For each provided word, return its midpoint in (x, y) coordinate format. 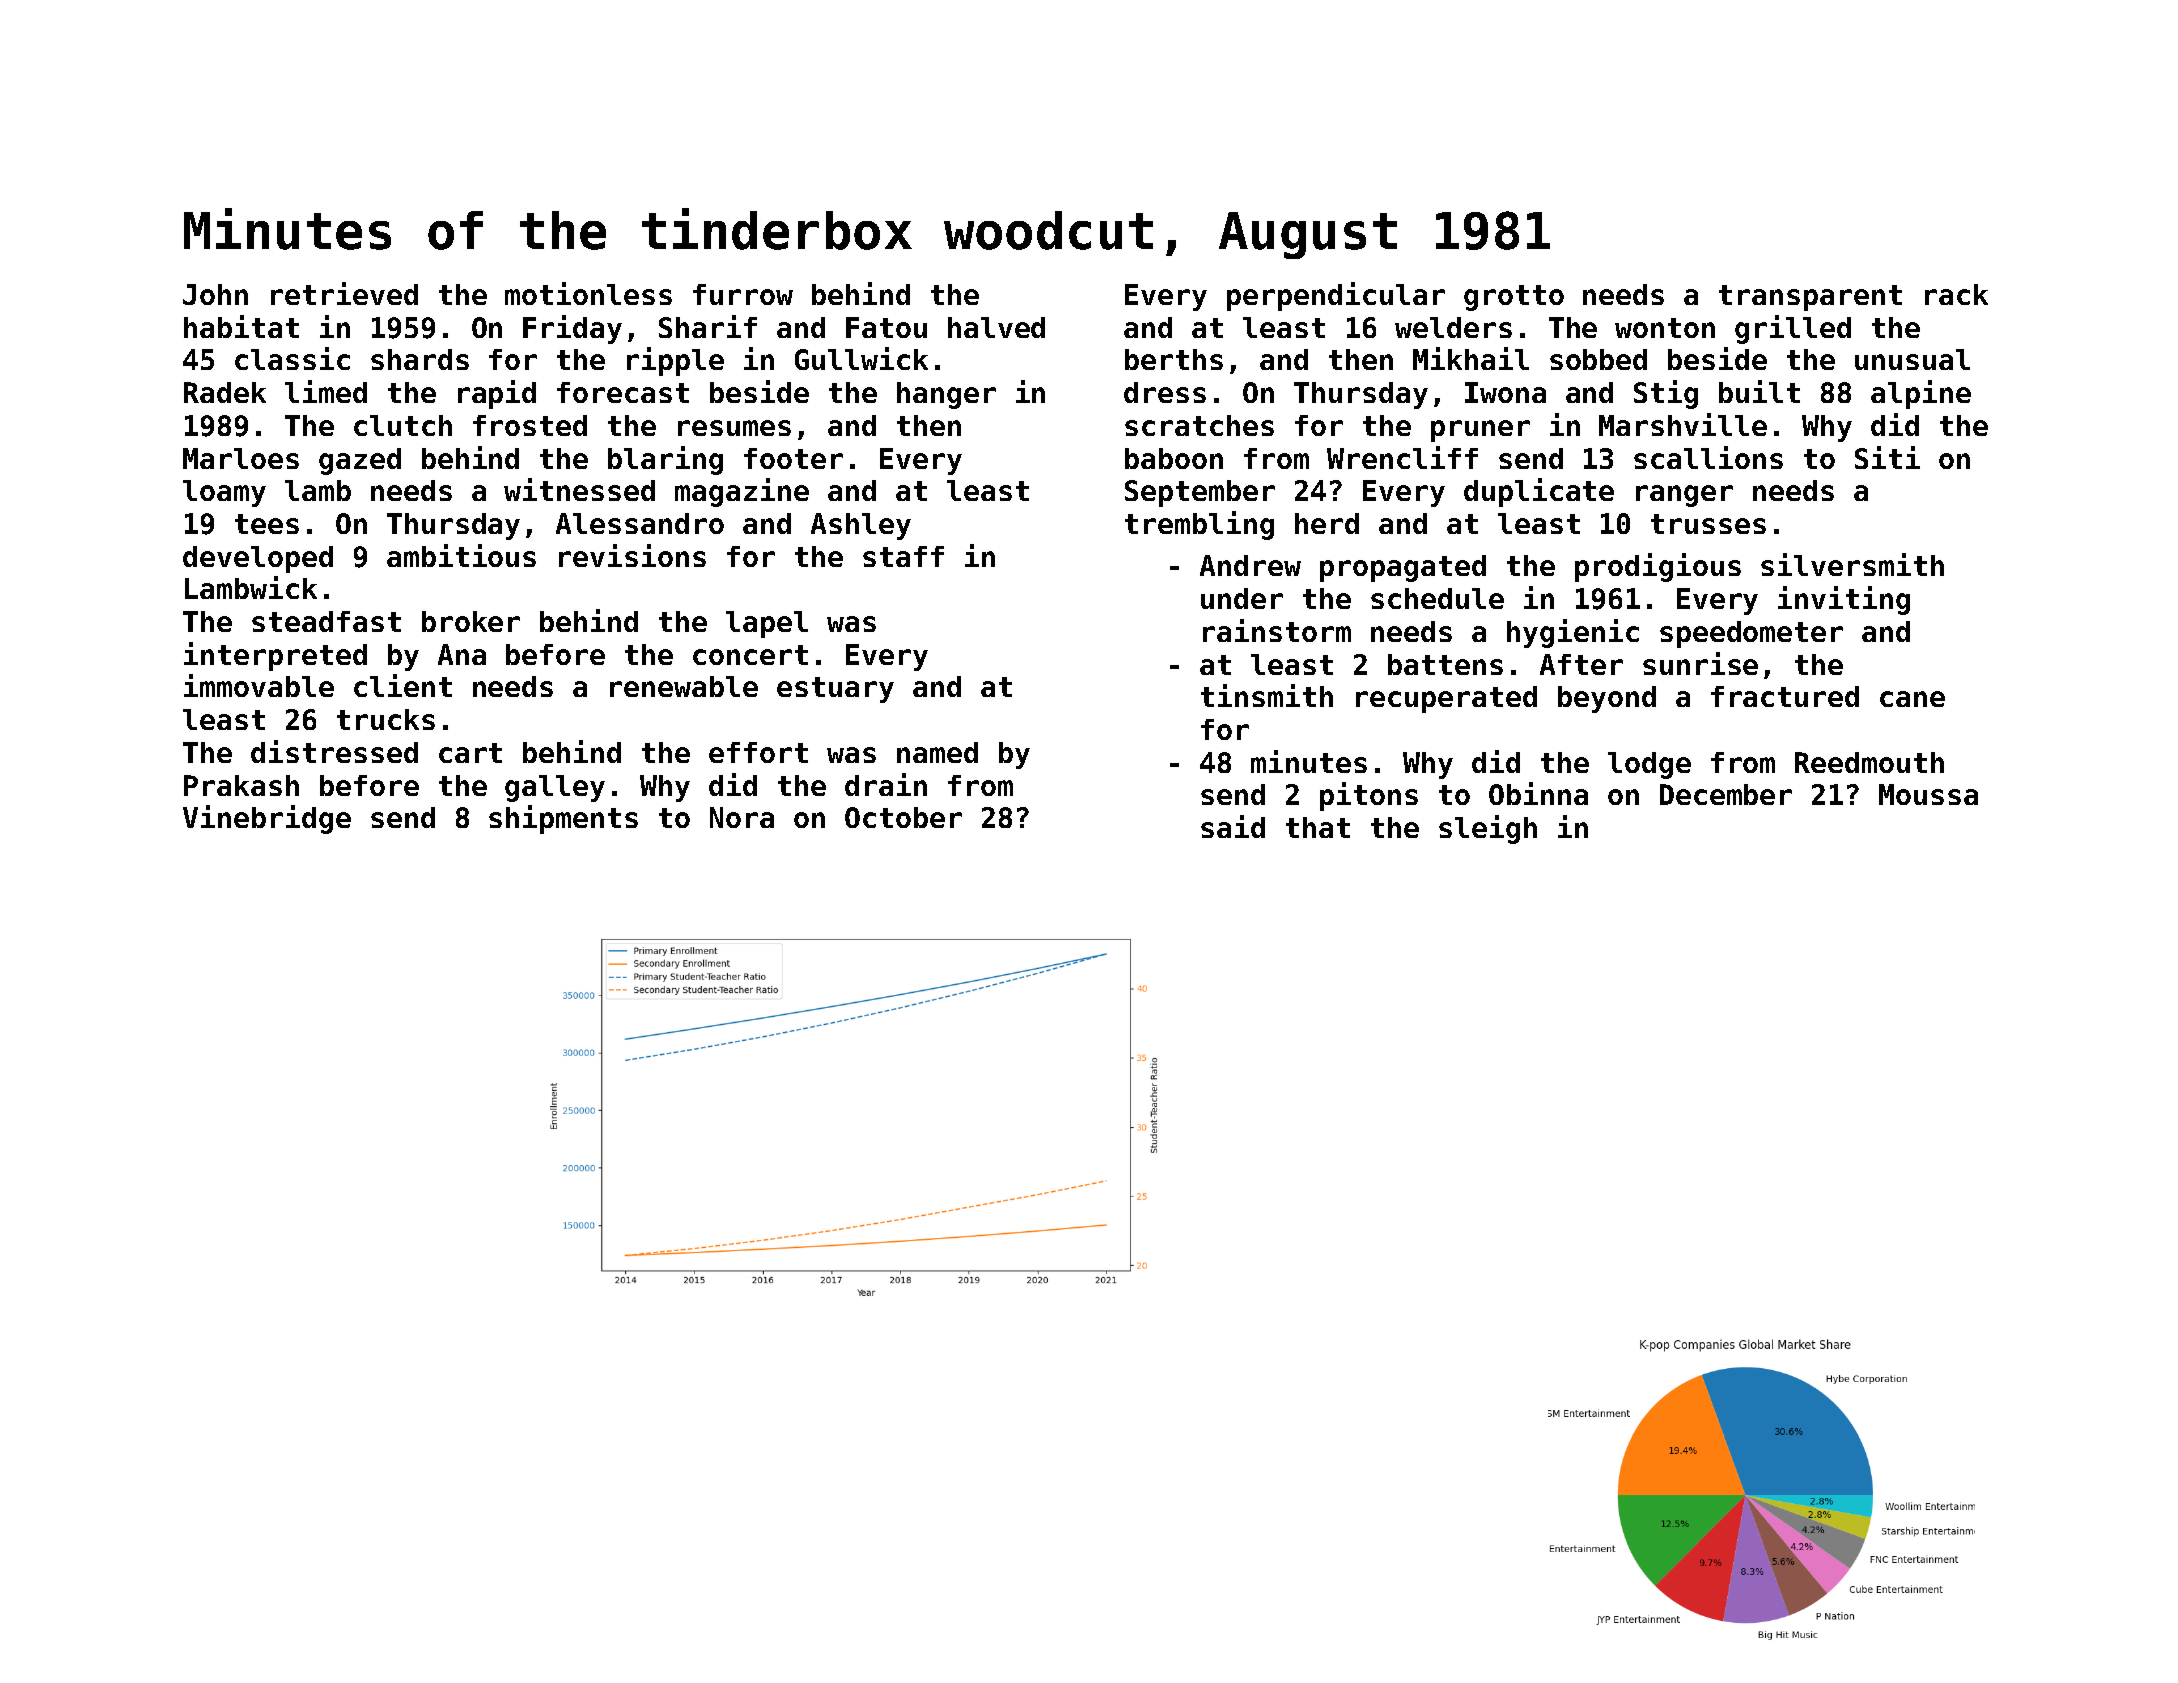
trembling (1199, 525)
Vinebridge (267, 819)
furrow (743, 294)
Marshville (1683, 424)
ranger (1684, 496)
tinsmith (1267, 695)
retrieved (344, 293)
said (1233, 826)
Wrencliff (1402, 457)
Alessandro (640, 523)
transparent (1810, 298)
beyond (1607, 699)
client (403, 685)
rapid (497, 394)
